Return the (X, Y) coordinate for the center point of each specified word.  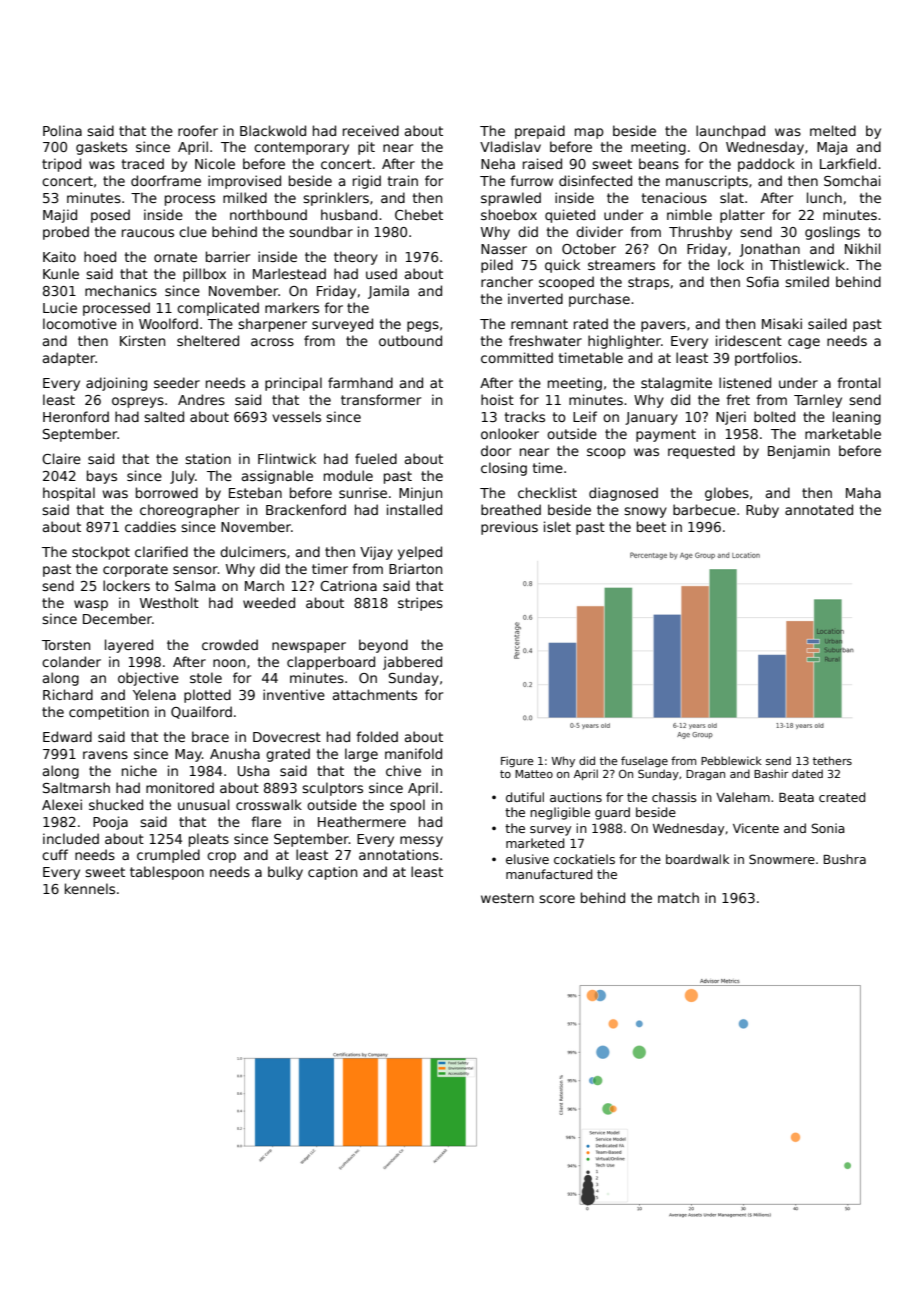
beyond (383, 646)
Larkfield (848, 163)
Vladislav (510, 146)
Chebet (419, 214)
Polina (62, 130)
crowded (230, 644)
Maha (863, 492)
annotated (819, 509)
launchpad (730, 132)
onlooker (510, 433)
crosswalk (269, 804)
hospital (69, 494)
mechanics (121, 290)
